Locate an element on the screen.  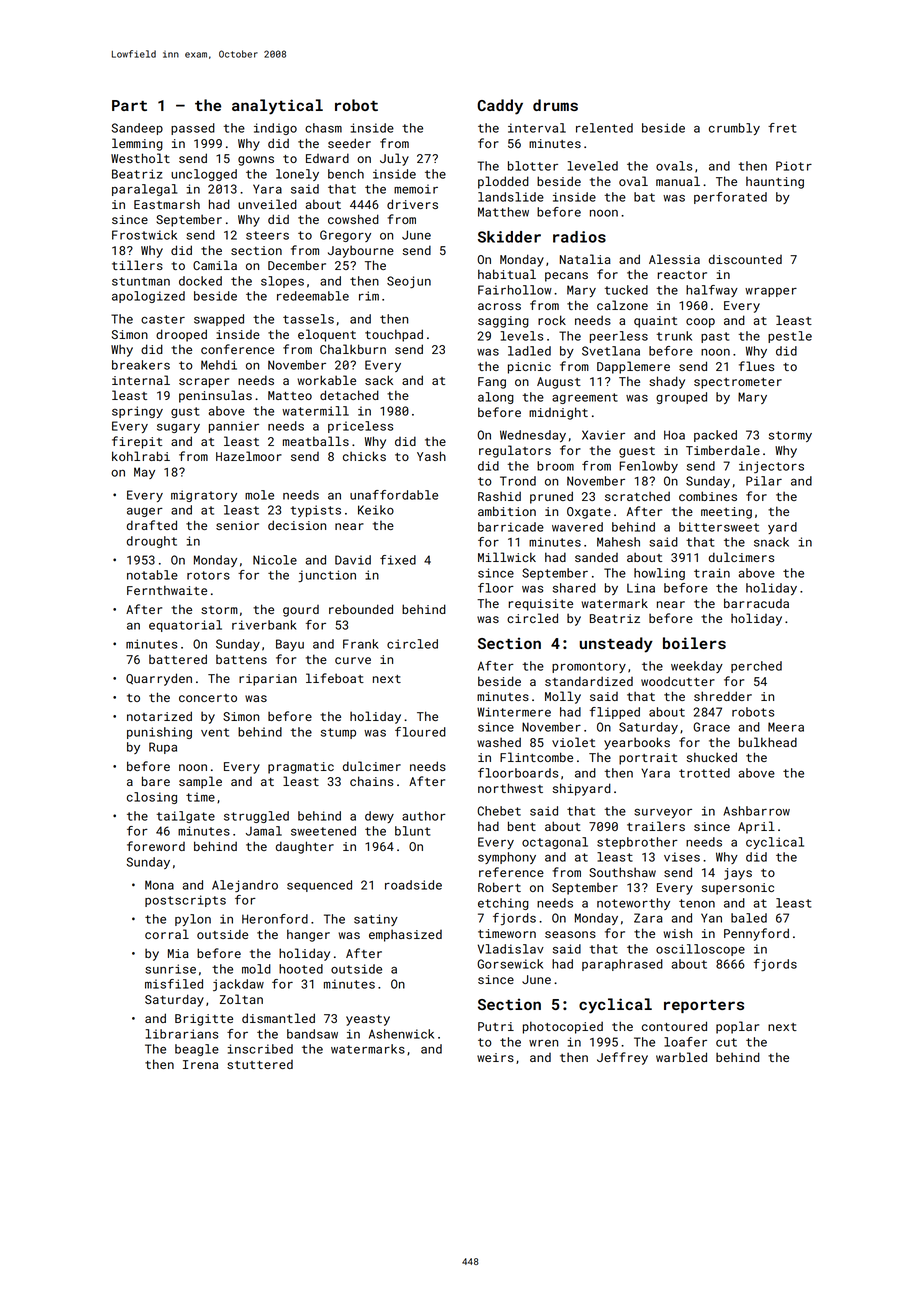
librarians is located at coordinates (182, 1034).
